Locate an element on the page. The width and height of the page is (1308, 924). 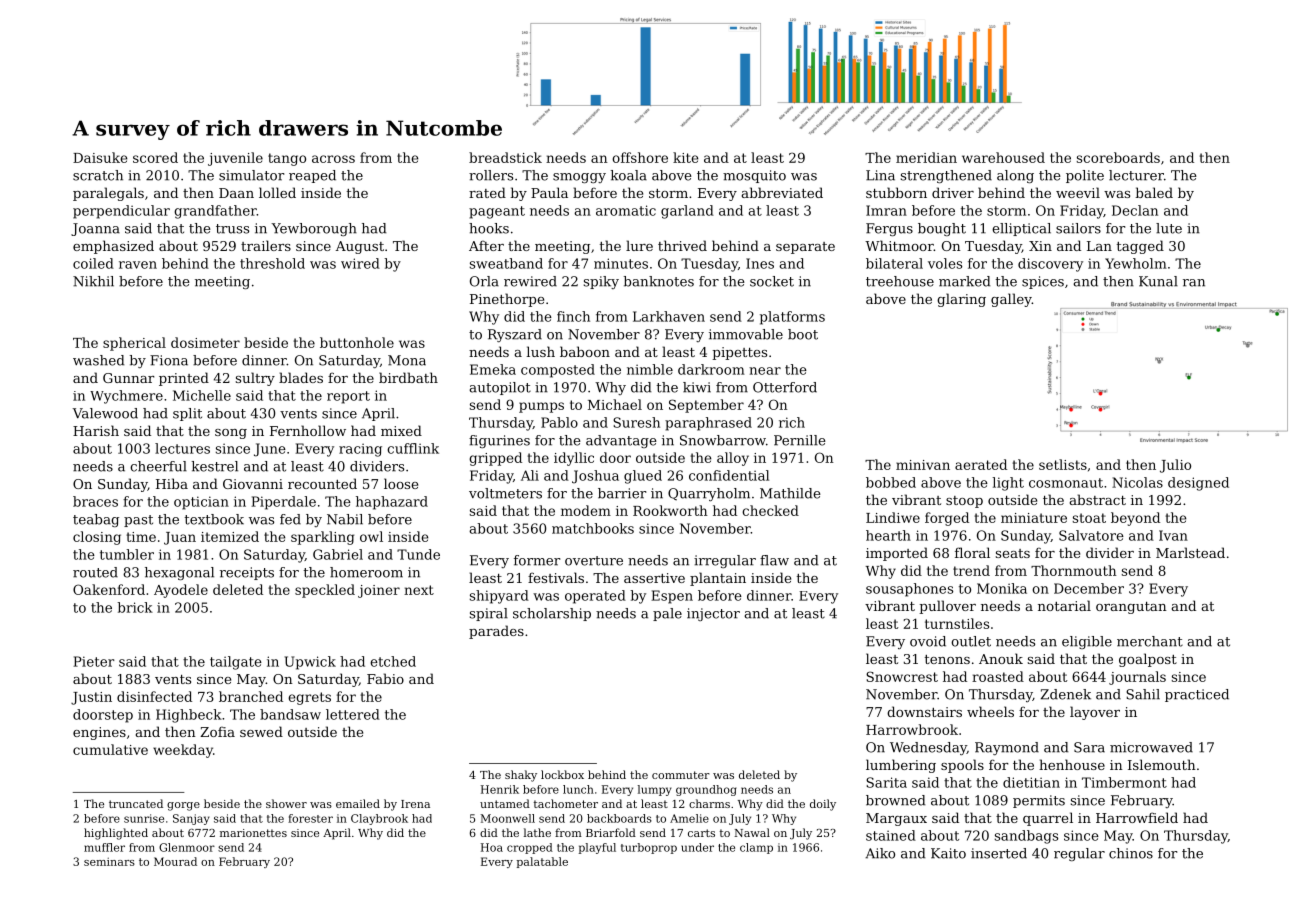
Pieter is located at coordinates (94, 661).
